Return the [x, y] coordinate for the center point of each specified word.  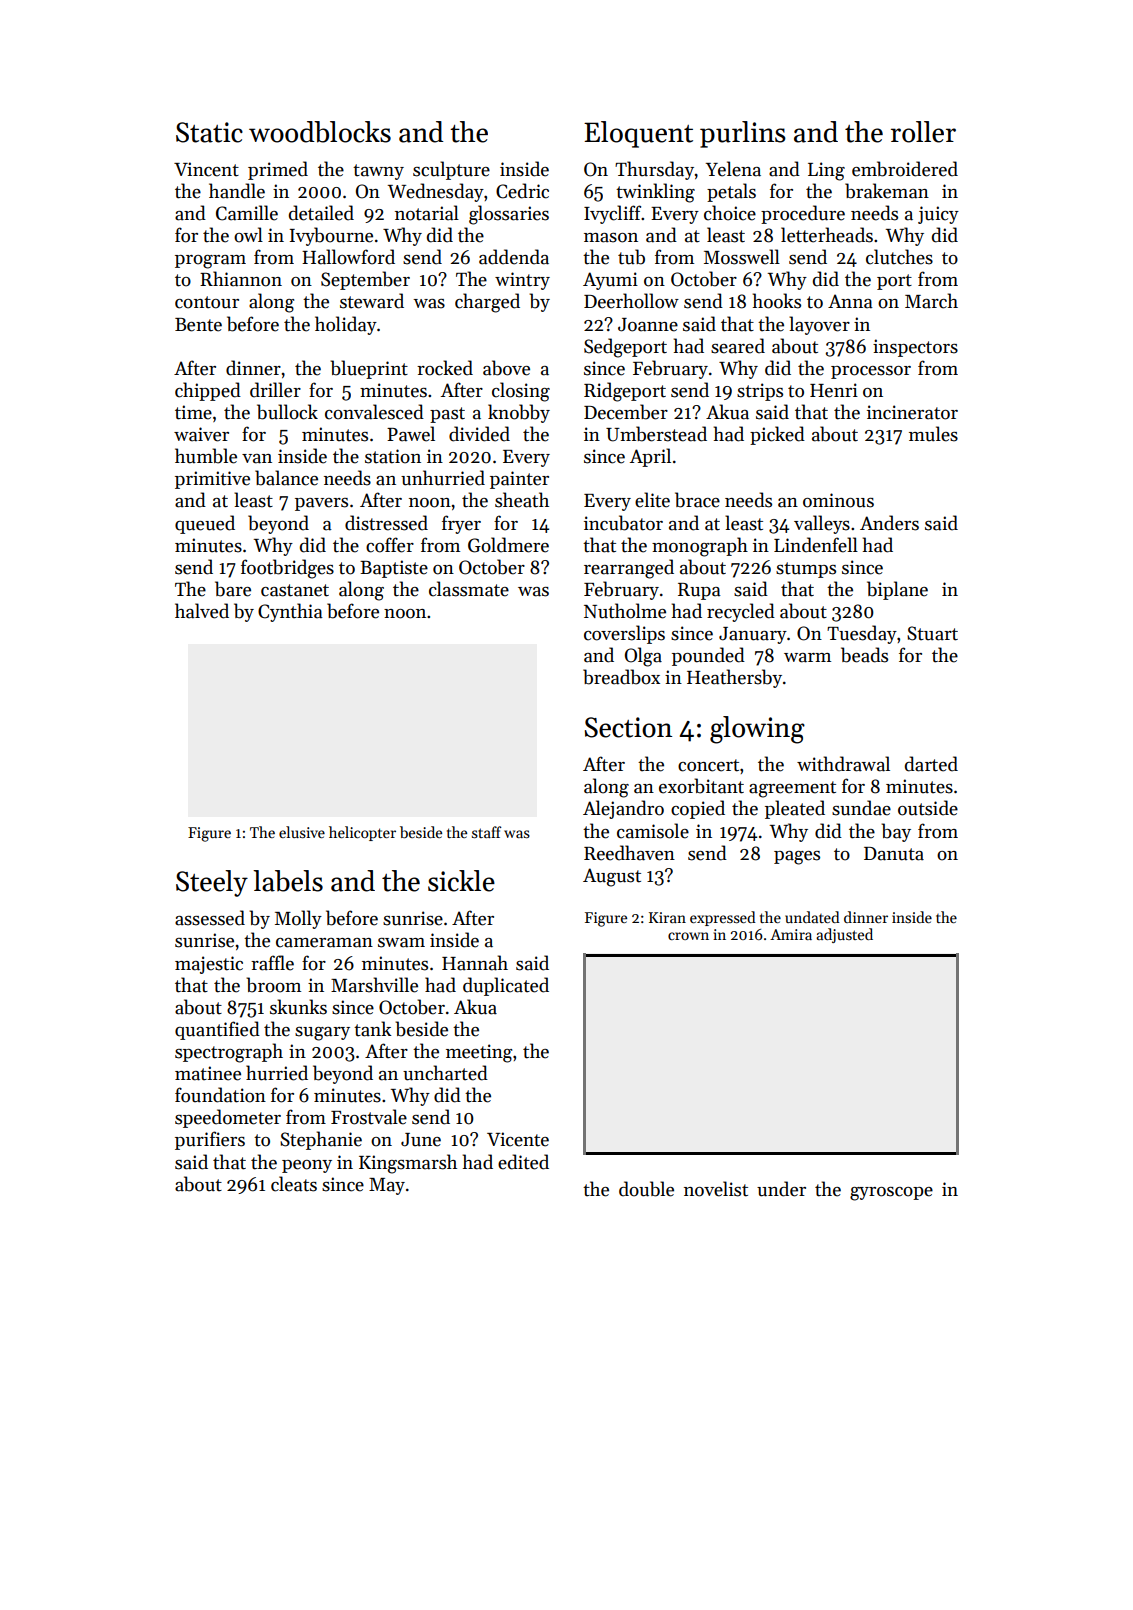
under [781, 1189]
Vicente [518, 1139]
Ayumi [610, 281]
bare [233, 589]
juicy [938, 215]
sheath [522, 500]
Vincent [206, 169]
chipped [208, 391]
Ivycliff [613, 214]
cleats [294, 1184]
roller [923, 132]
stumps [806, 570]
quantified [217, 1030]
